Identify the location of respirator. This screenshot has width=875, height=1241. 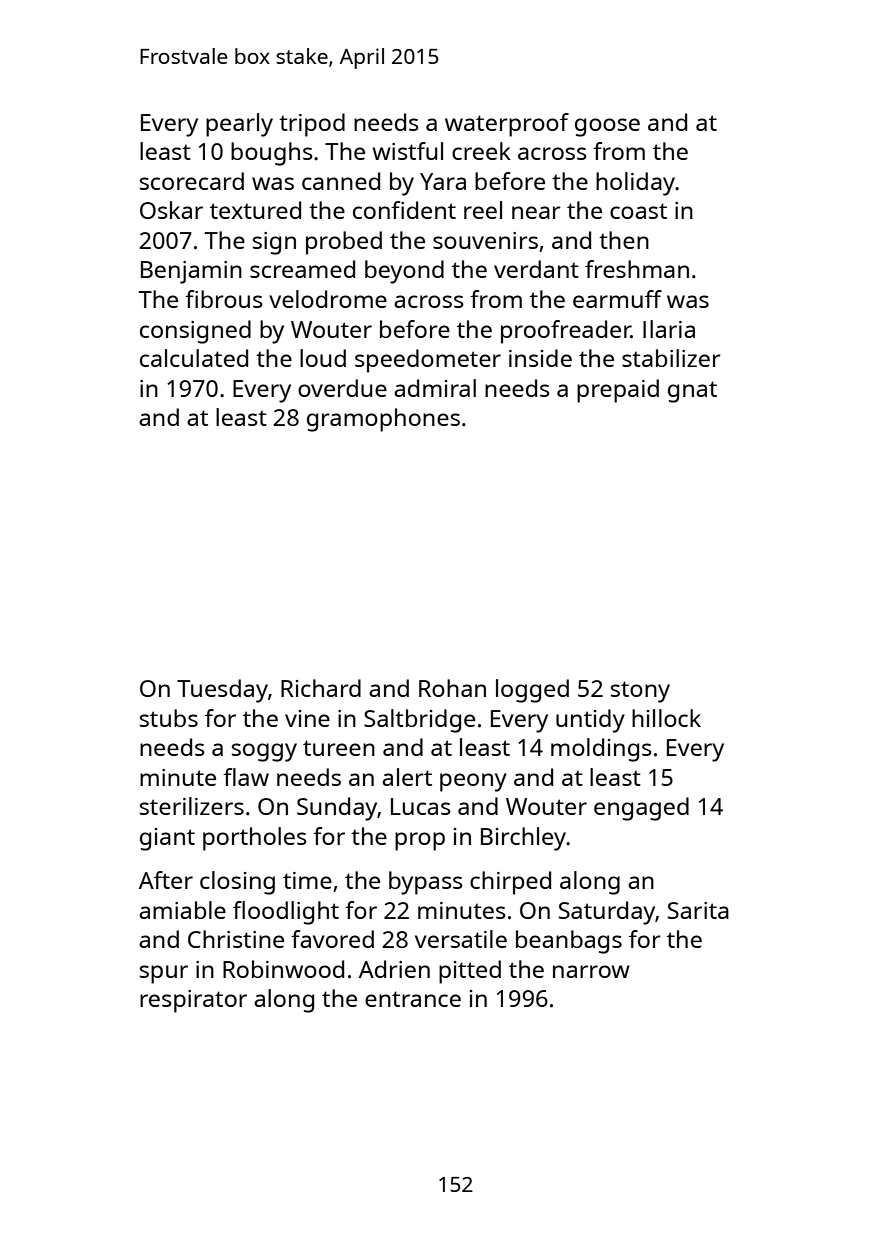
(193, 1001).
